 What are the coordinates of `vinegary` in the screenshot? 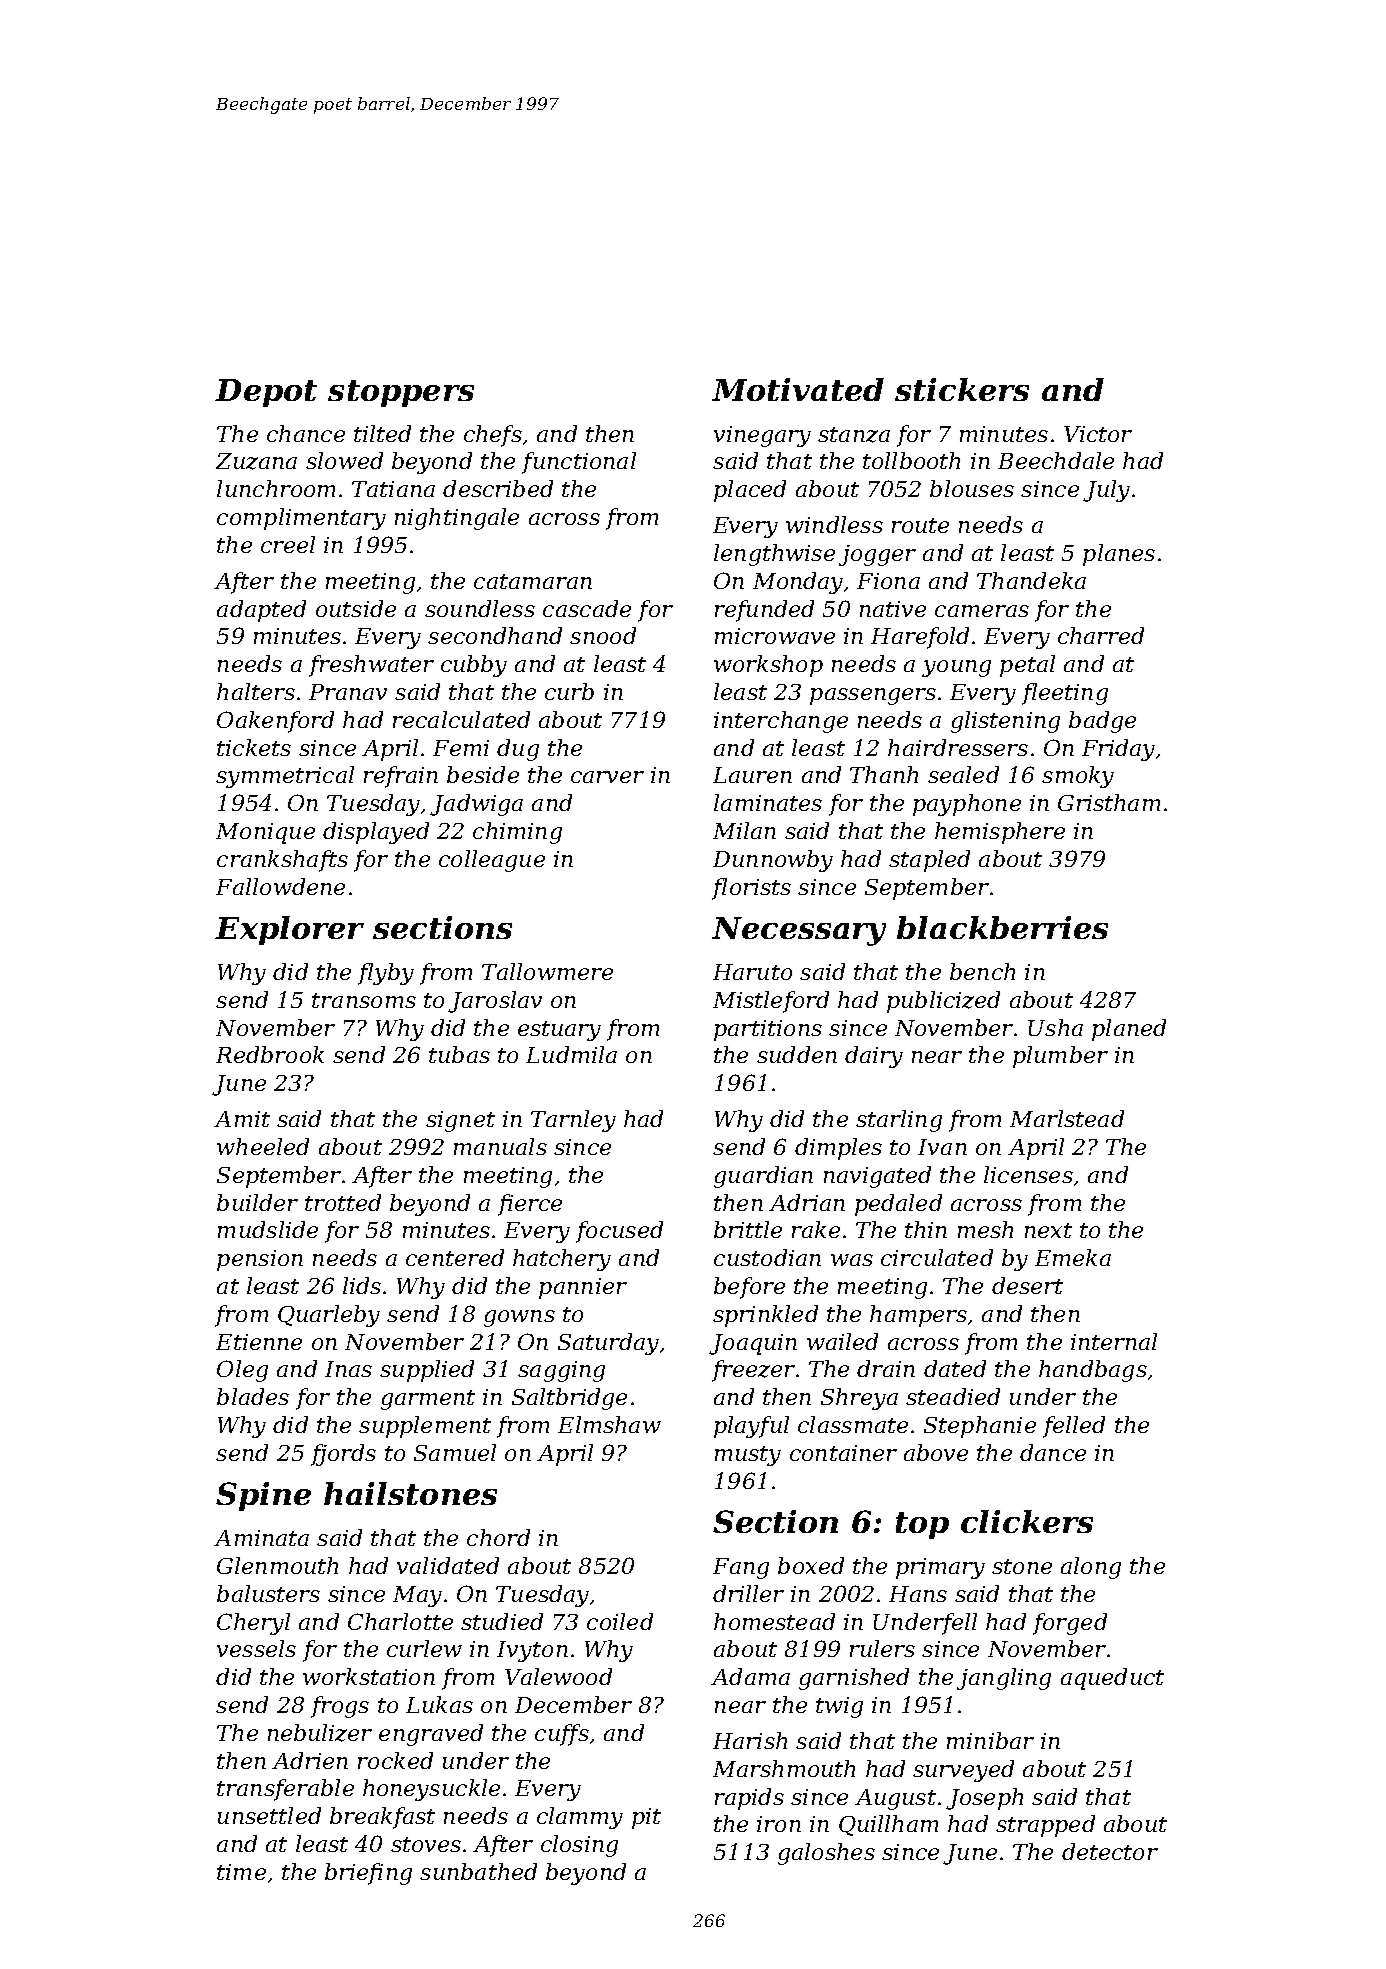 It's located at (762, 436).
